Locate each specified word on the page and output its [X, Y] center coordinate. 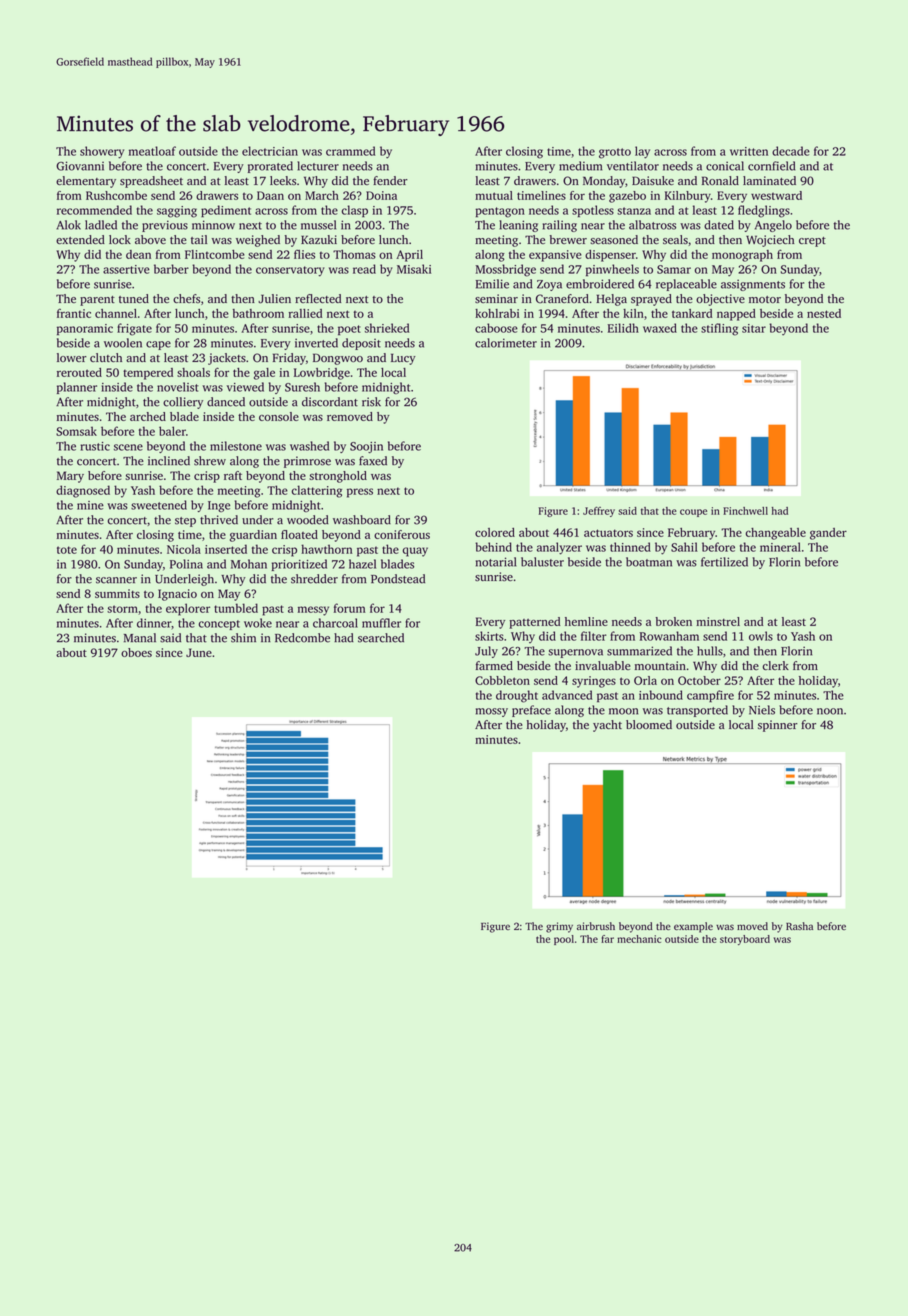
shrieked [387, 328]
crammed [350, 151]
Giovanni [80, 166]
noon [830, 711]
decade [791, 151]
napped [736, 315]
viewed [245, 387]
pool [564, 940]
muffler [381, 623]
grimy [559, 927]
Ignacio [177, 595]
